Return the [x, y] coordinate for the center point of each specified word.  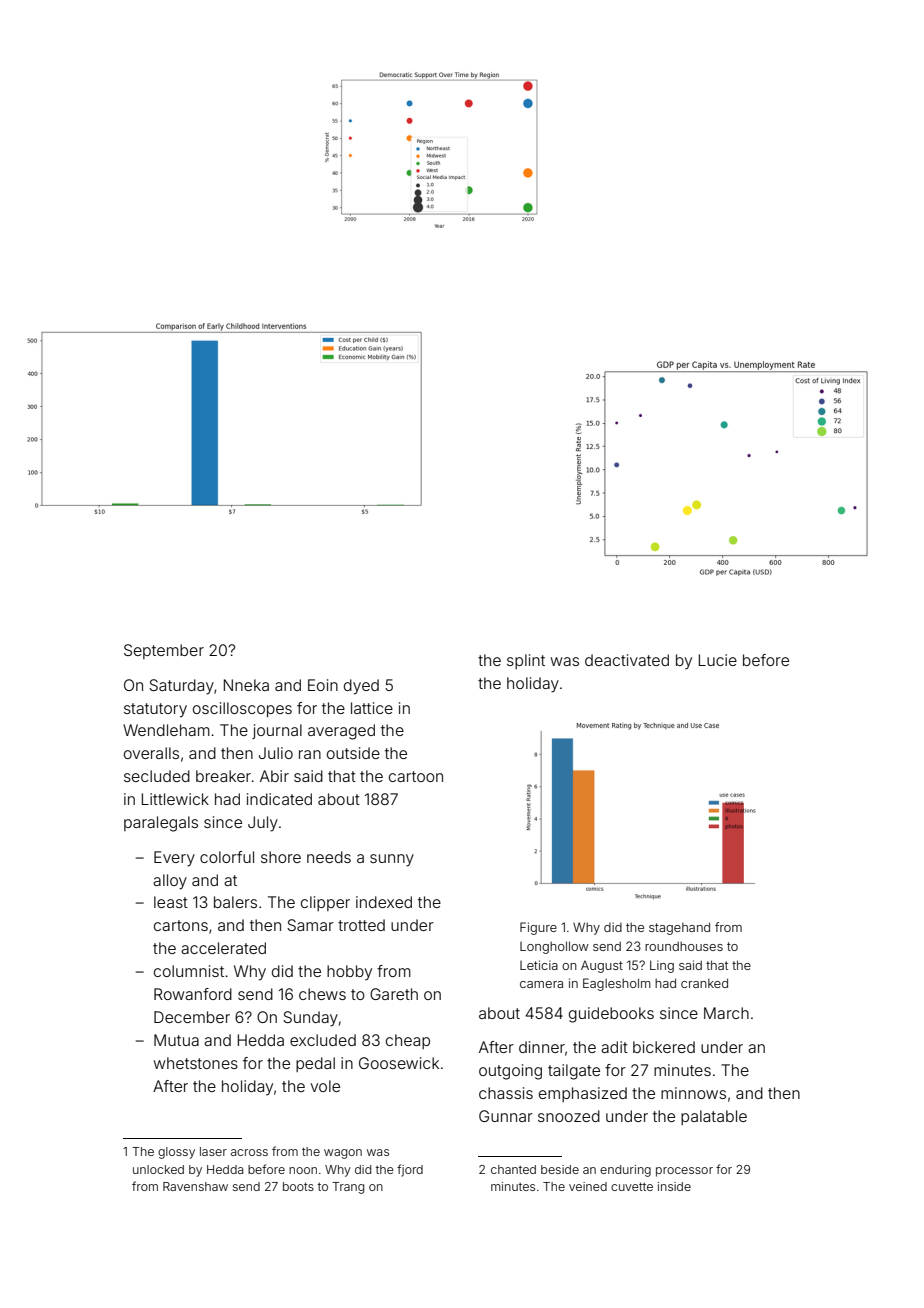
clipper [325, 903]
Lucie [718, 660]
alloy [170, 882]
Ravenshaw [195, 1186]
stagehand [679, 928]
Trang [348, 1188]
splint [526, 661]
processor [684, 1172]
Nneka [246, 685]
